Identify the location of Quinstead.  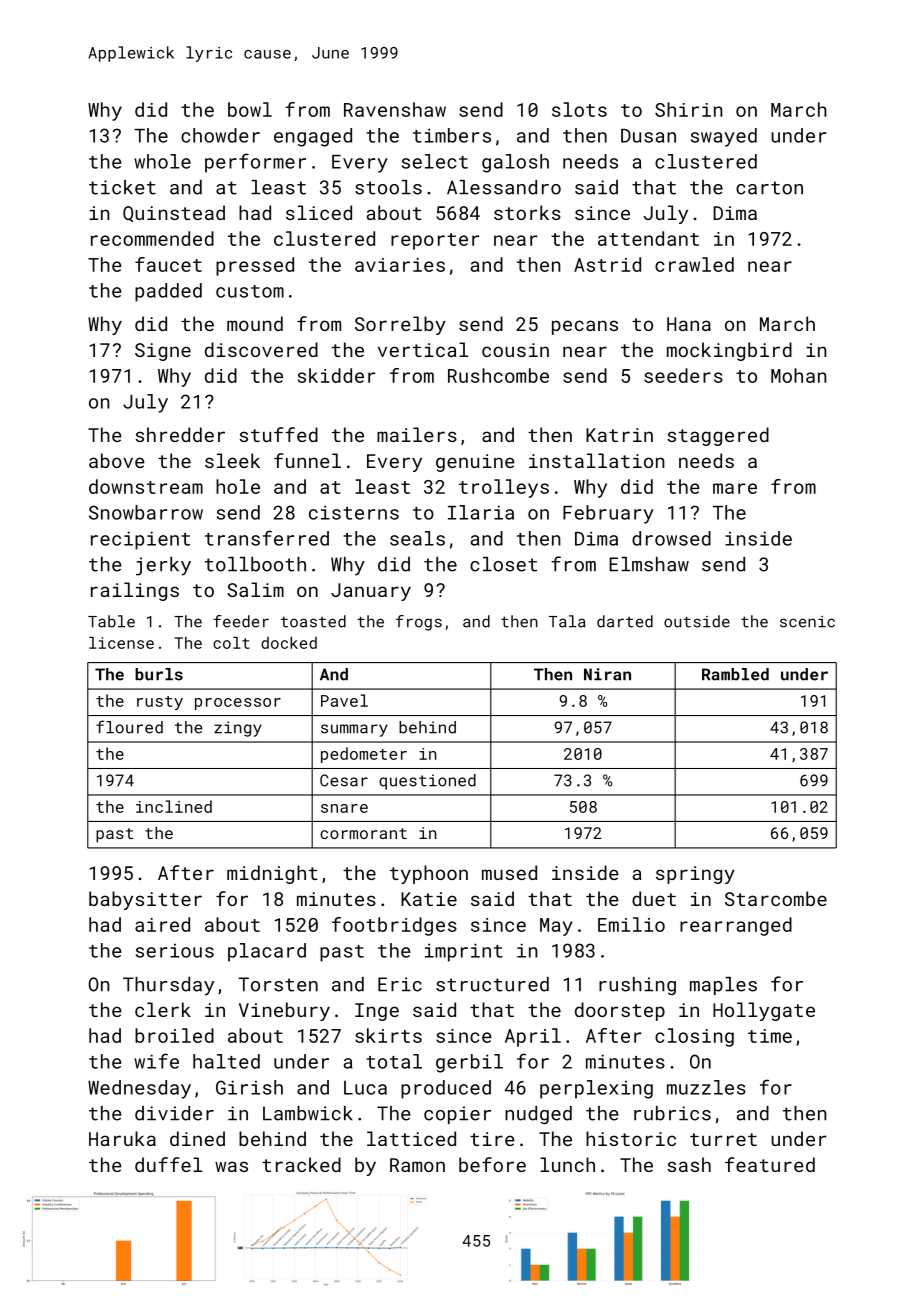
(174, 213).
